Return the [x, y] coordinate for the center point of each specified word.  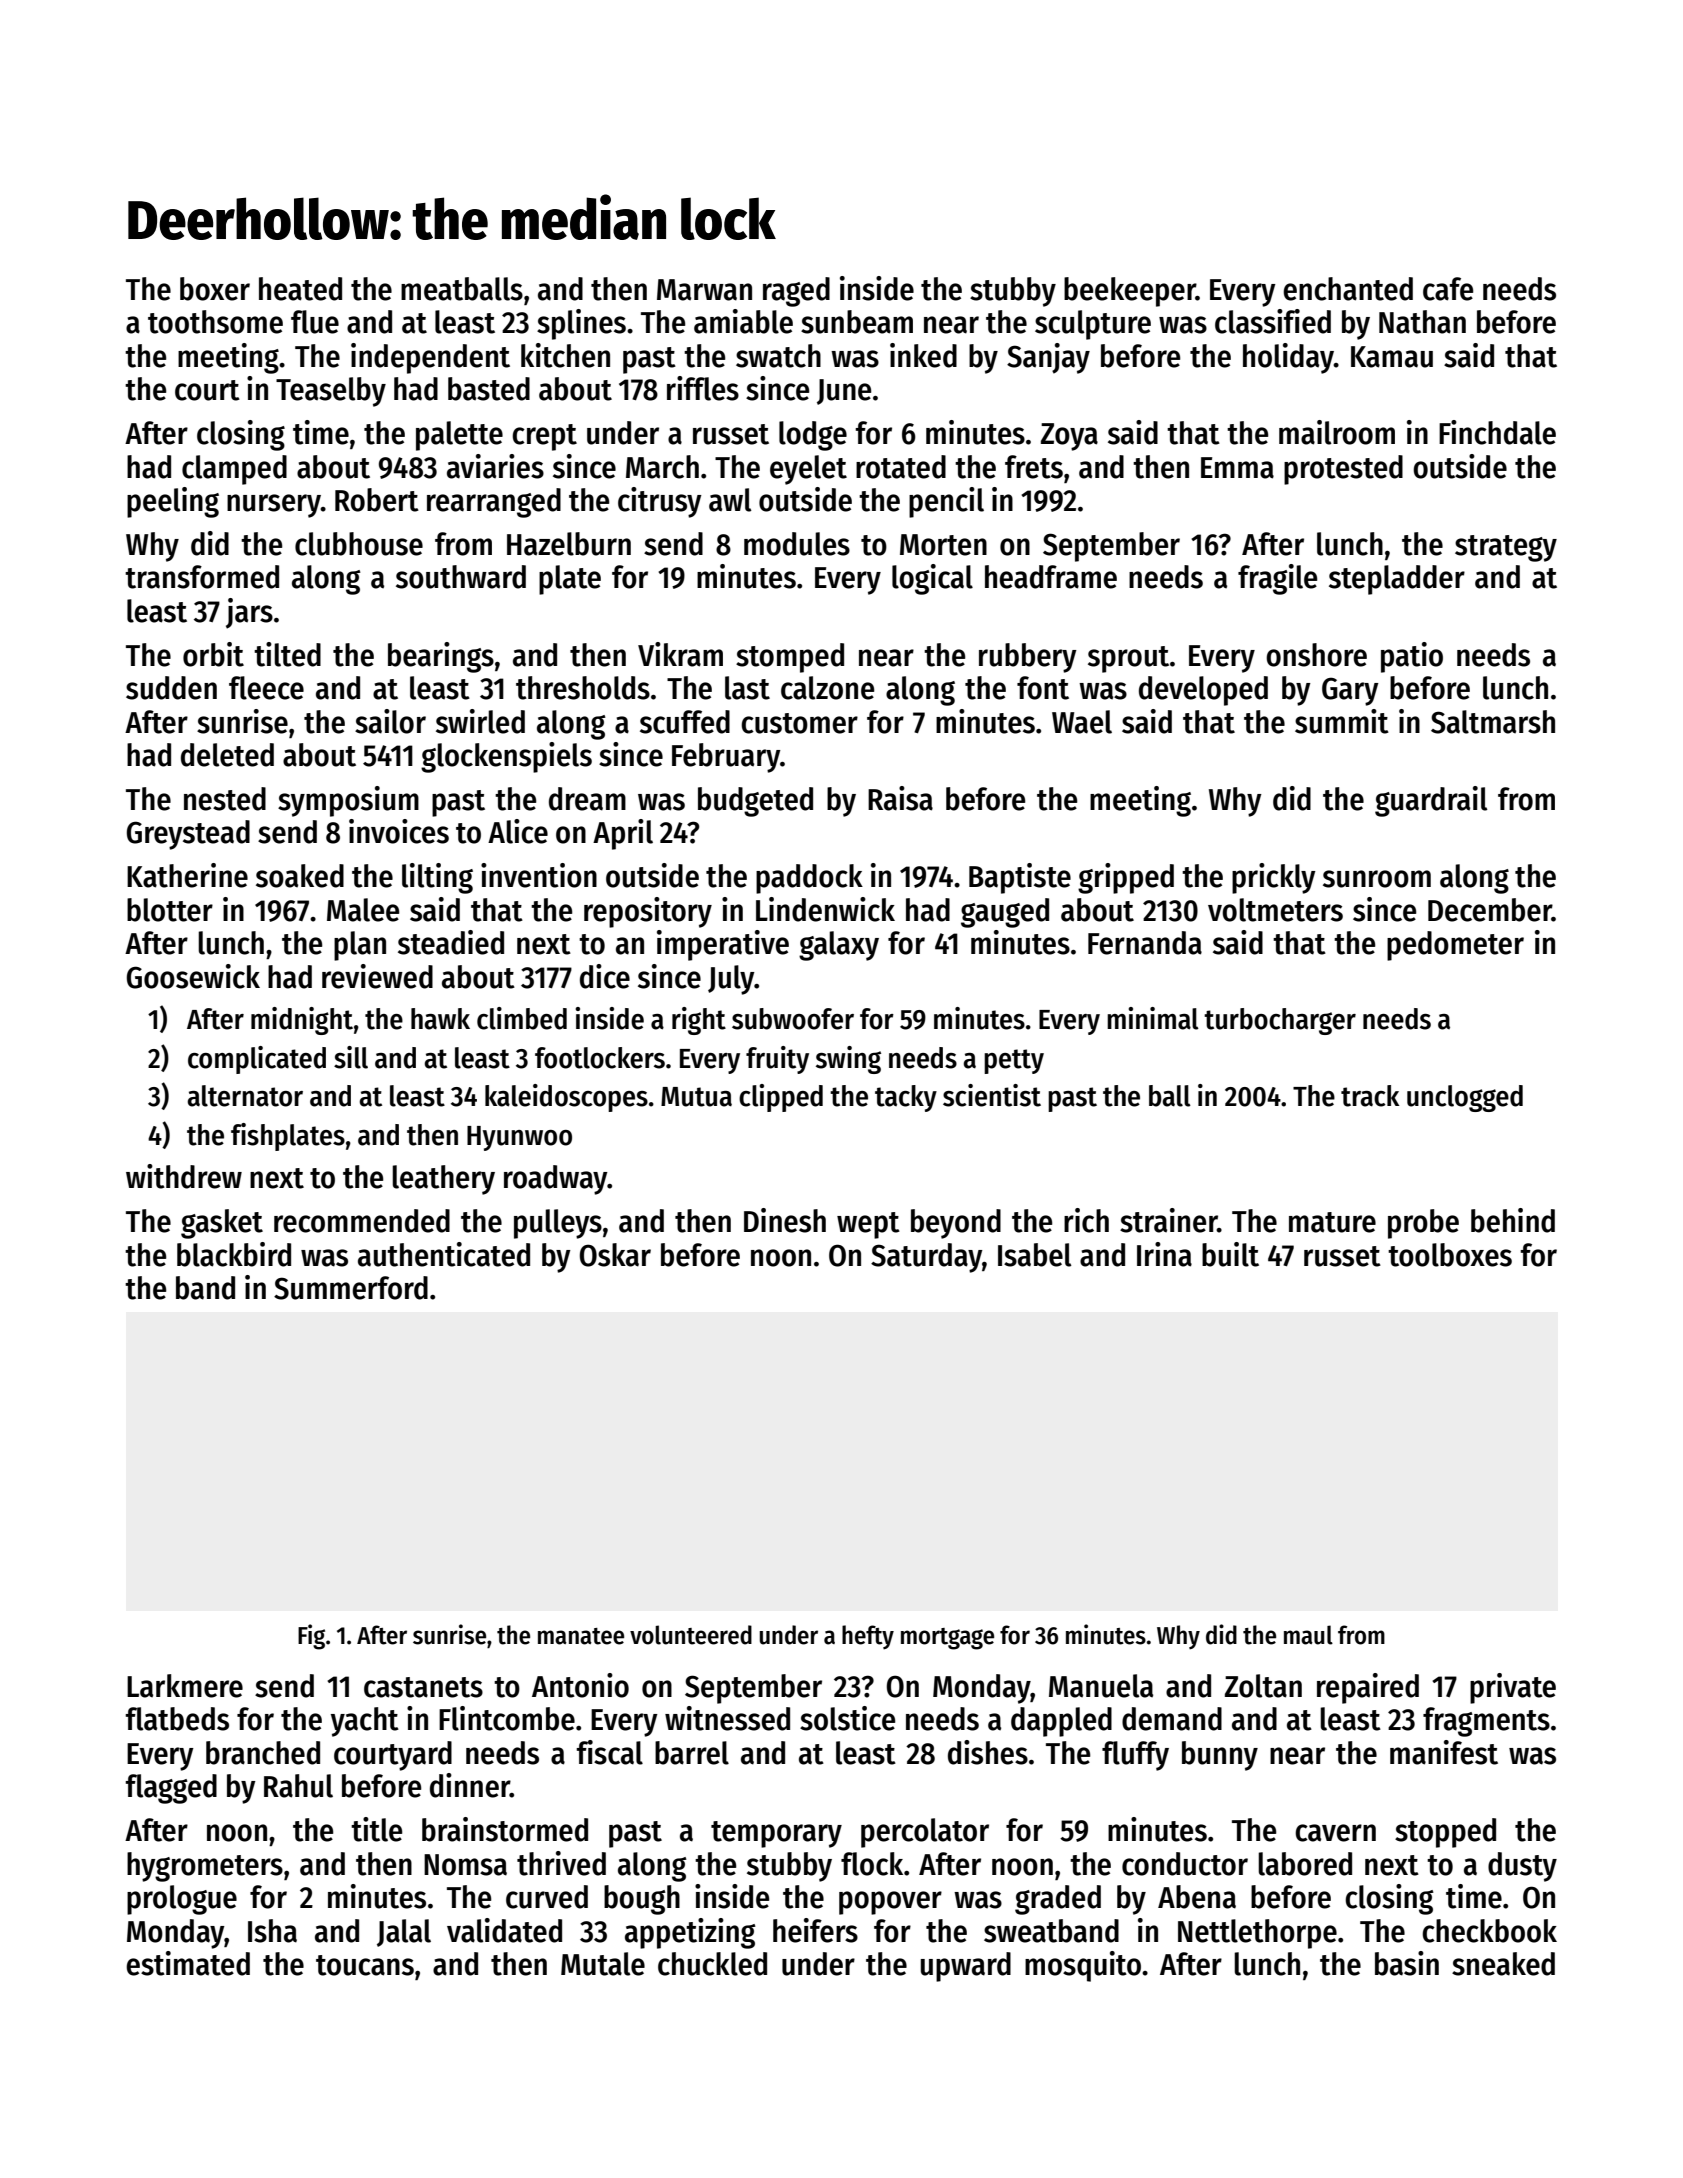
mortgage [947, 1639]
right [699, 1021]
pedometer [1455, 946]
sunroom [1377, 879]
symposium [348, 801]
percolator [925, 1833]
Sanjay [1048, 358]
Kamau [1392, 357]
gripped [1126, 878]
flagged [171, 1789]
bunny [1220, 1756]
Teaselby [331, 392]
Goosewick [193, 976]
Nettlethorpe [1257, 1934]
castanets [423, 1687]
